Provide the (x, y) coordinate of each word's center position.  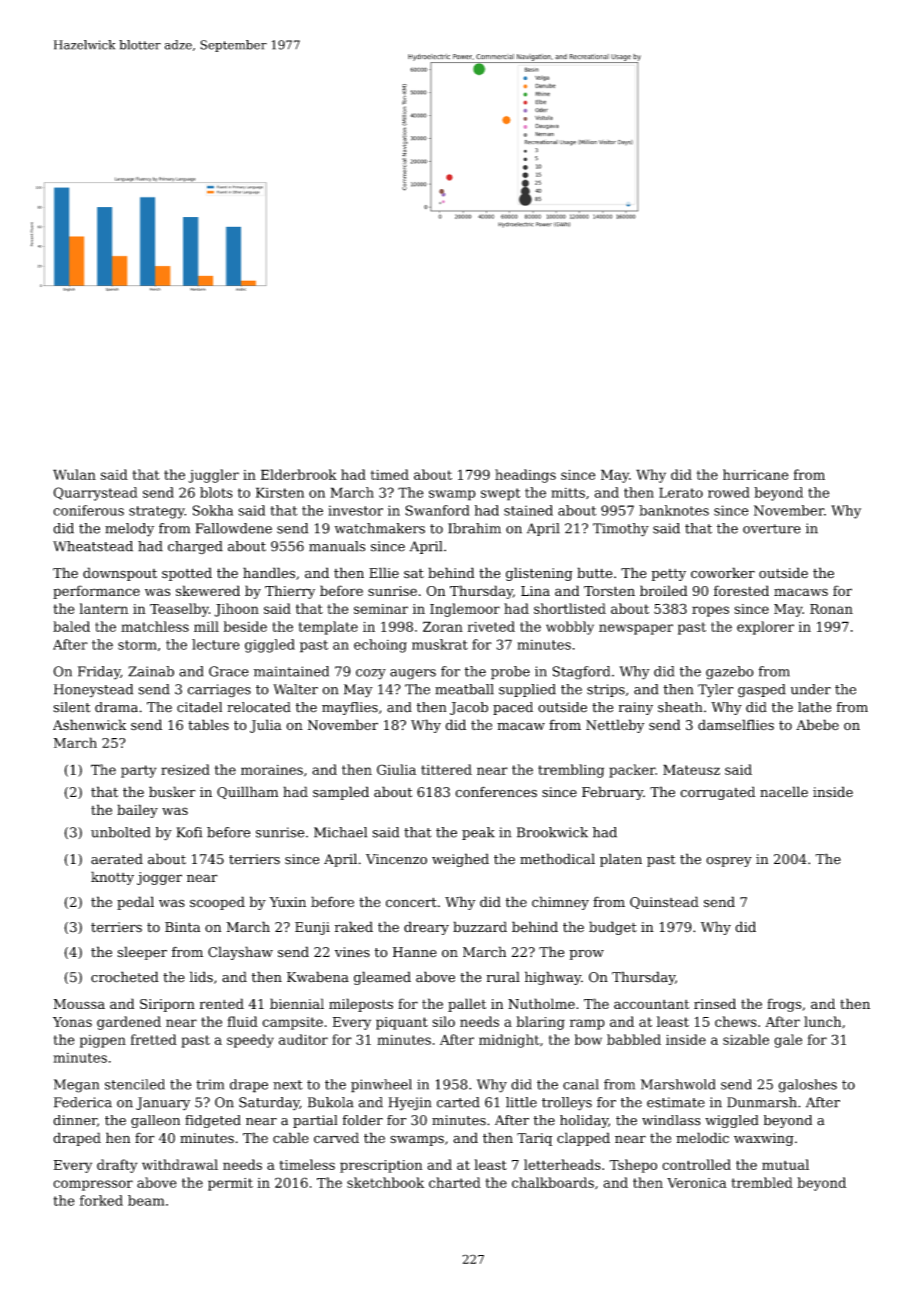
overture (772, 529)
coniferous (88, 510)
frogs (784, 1005)
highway (553, 978)
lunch (822, 1021)
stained (528, 510)
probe (510, 673)
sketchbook (385, 1182)
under (811, 689)
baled (71, 626)
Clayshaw (240, 953)
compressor (93, 1185)
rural (503, 977)
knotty (112, 878)
